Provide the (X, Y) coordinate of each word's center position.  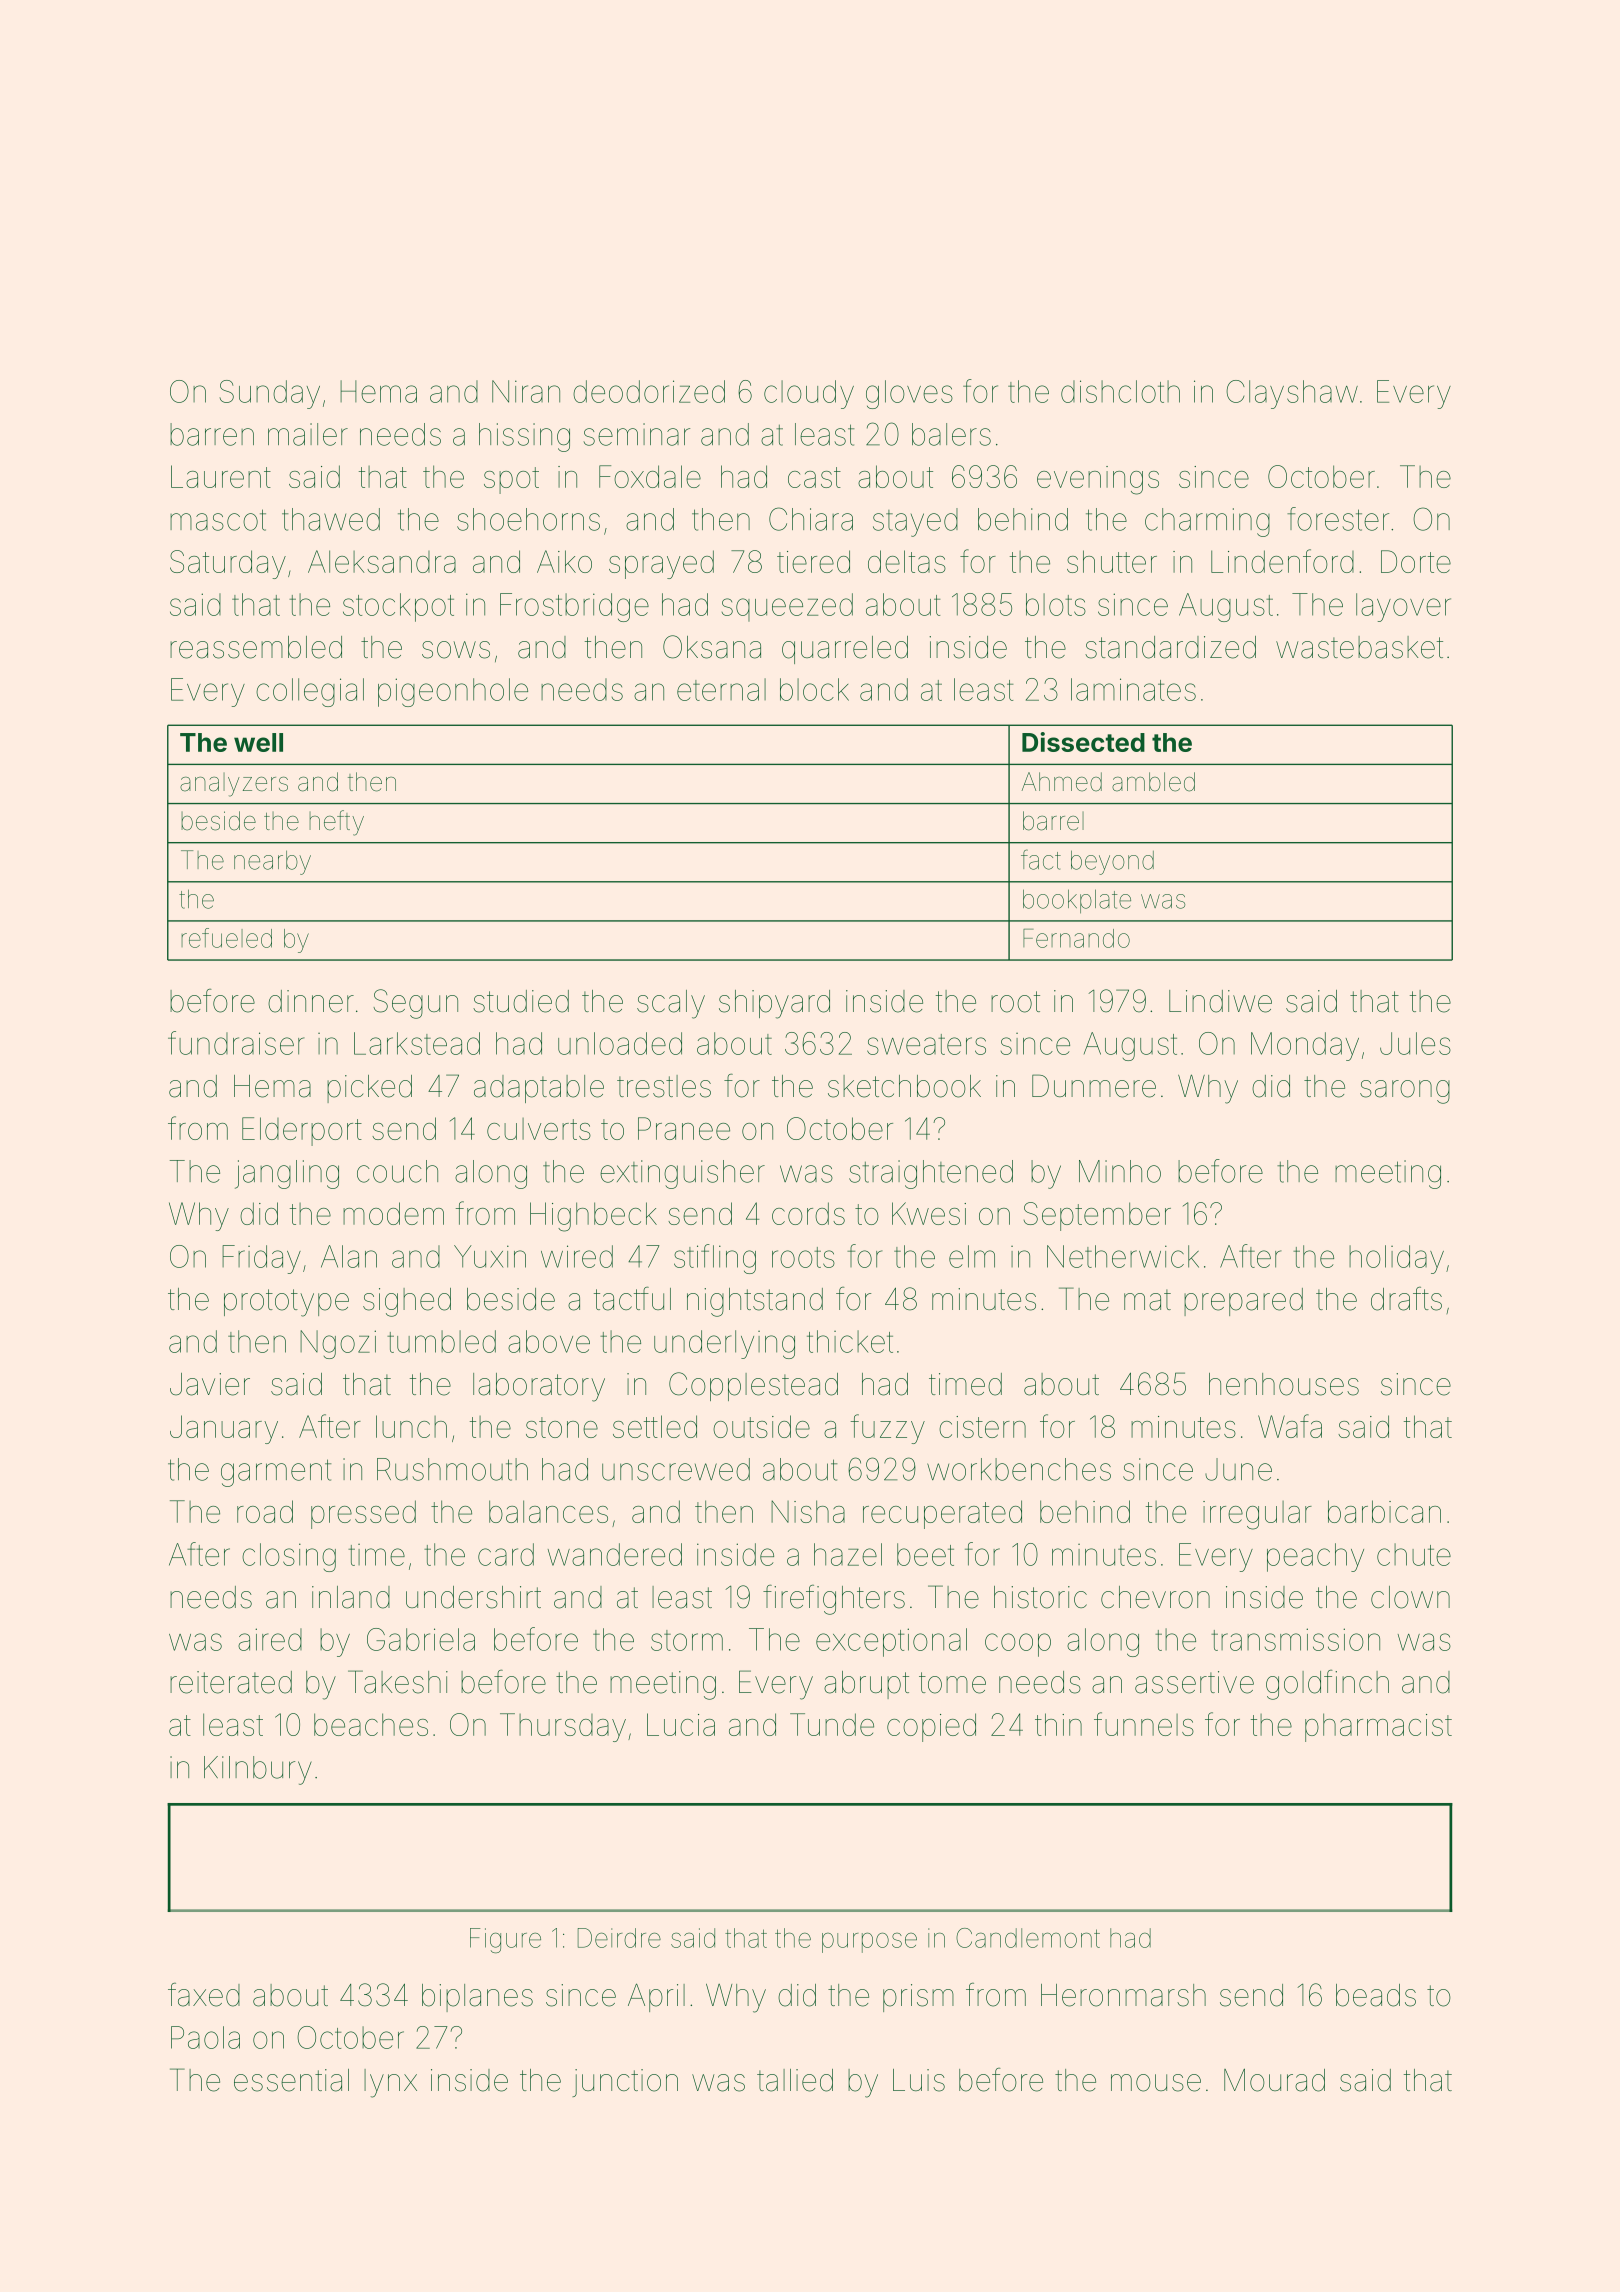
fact (1041, 859)
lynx (390, 2083)
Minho (1120, 1171)
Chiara (811, 519)
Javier (210, 1384)
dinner (311, 1001)
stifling (715, 1259)
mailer (308, 434)
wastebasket (1359, 647)
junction (625, 2083)
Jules (1415, 1043)
